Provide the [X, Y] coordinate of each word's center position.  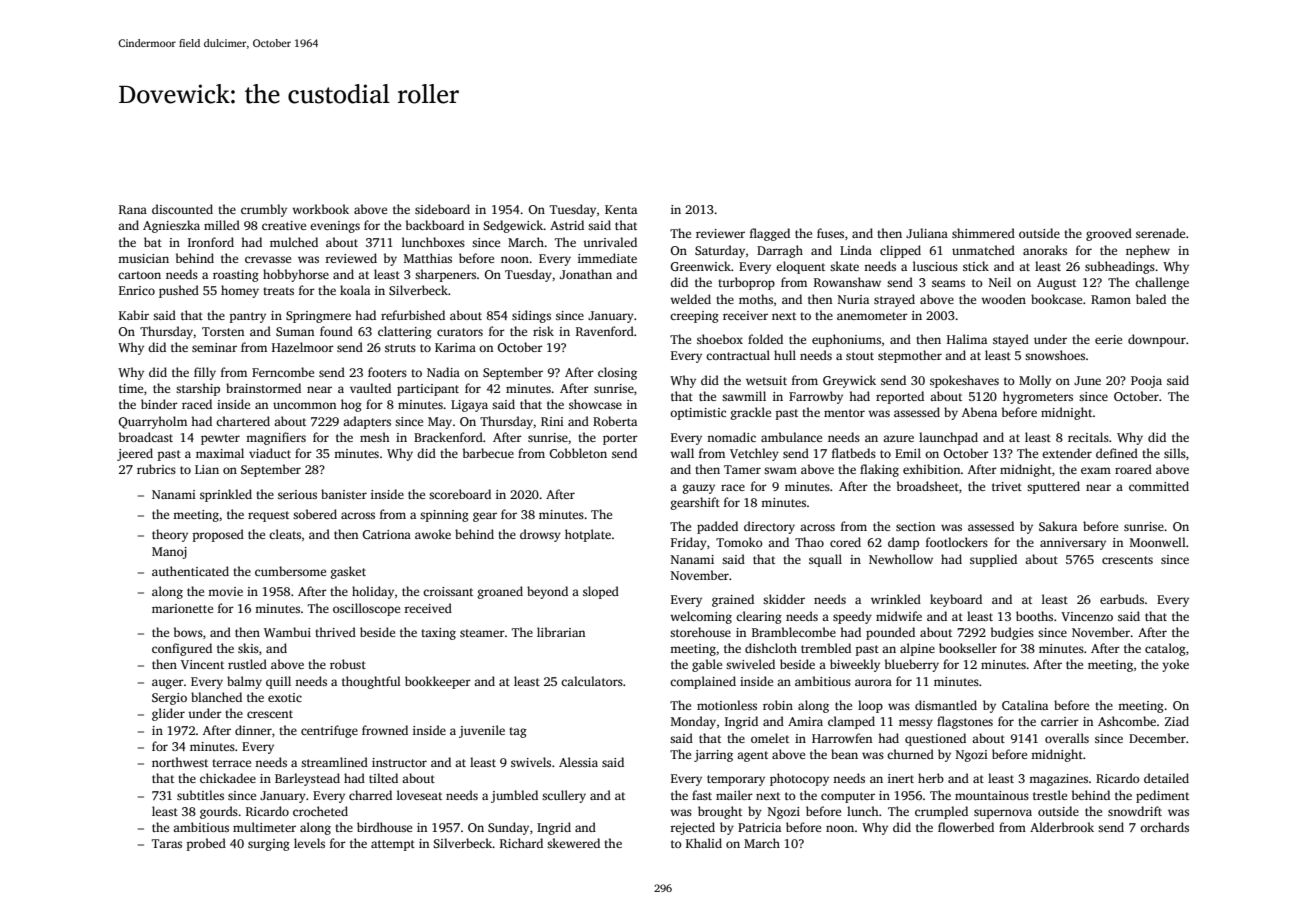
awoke [433, 534]
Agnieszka [171, 226]
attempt [393, 845]
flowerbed [966, 827]
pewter [220, 439]
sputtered [1053, 487]
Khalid [704, 843]
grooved [1109, 234]
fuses [830, 233]
